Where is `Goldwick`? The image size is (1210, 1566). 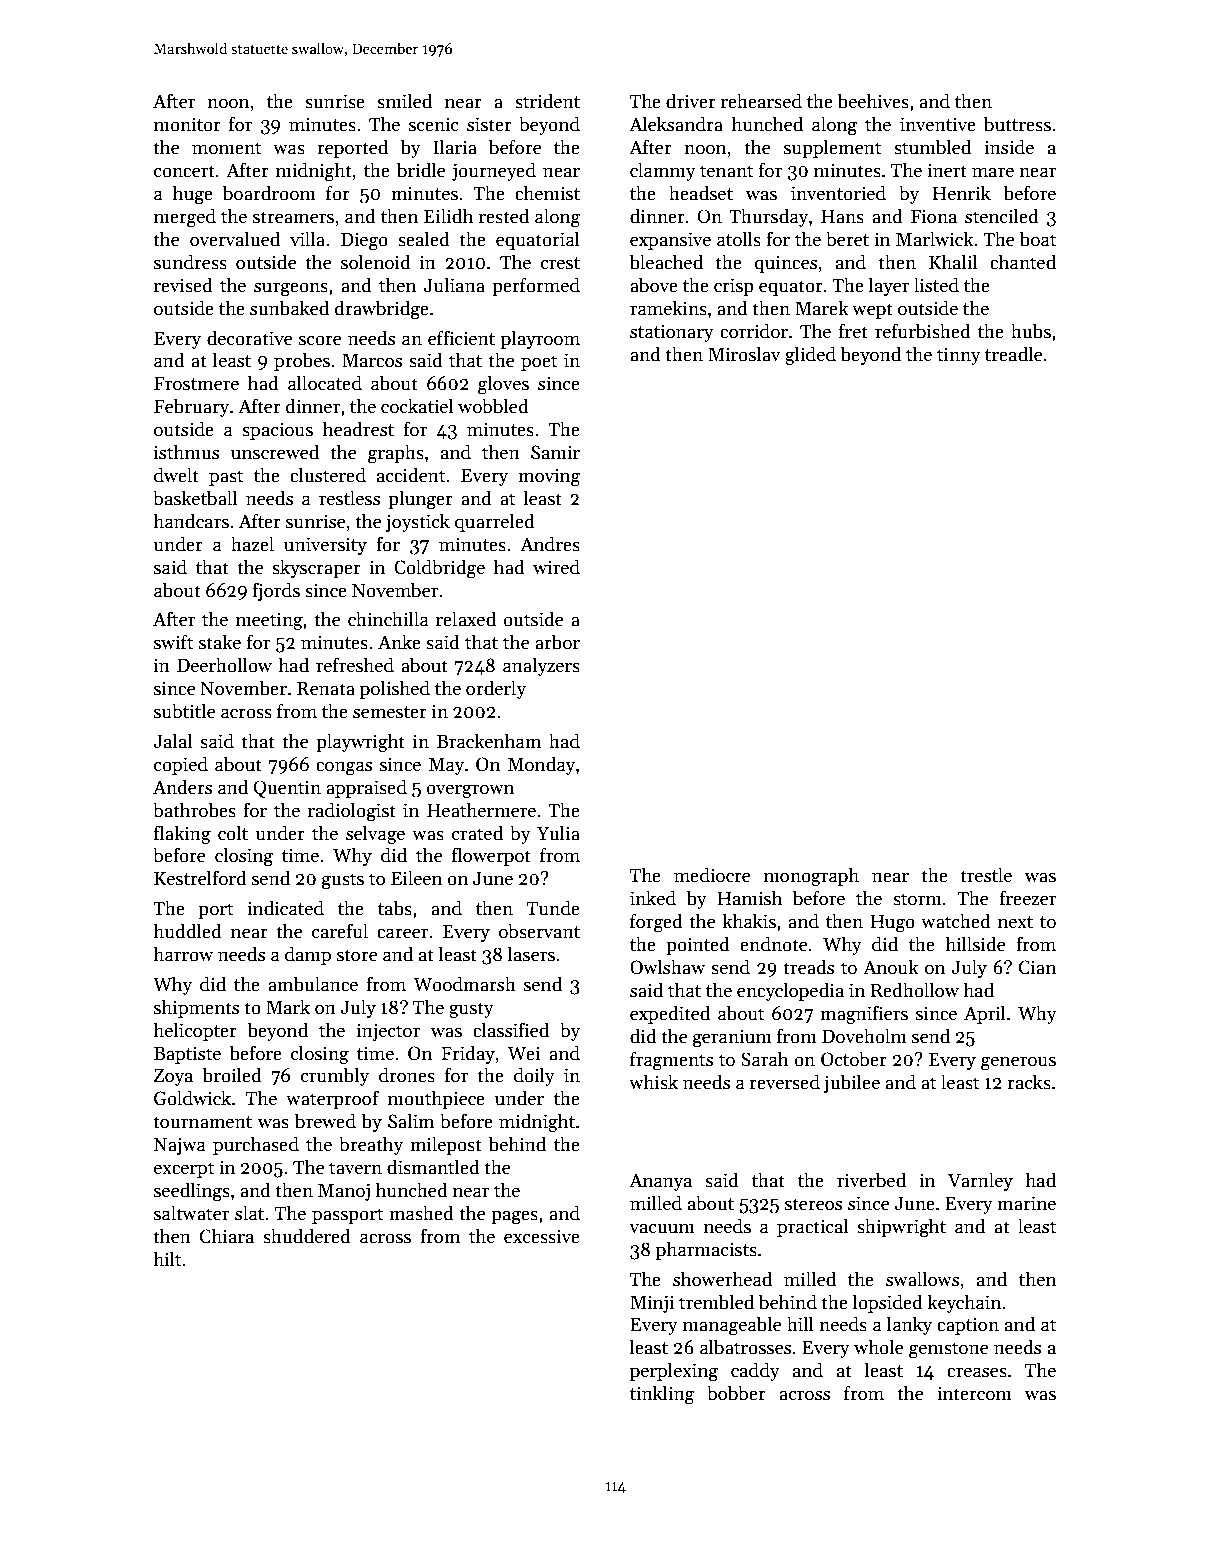
Goldwick is located at coordinates (192, 1098).
